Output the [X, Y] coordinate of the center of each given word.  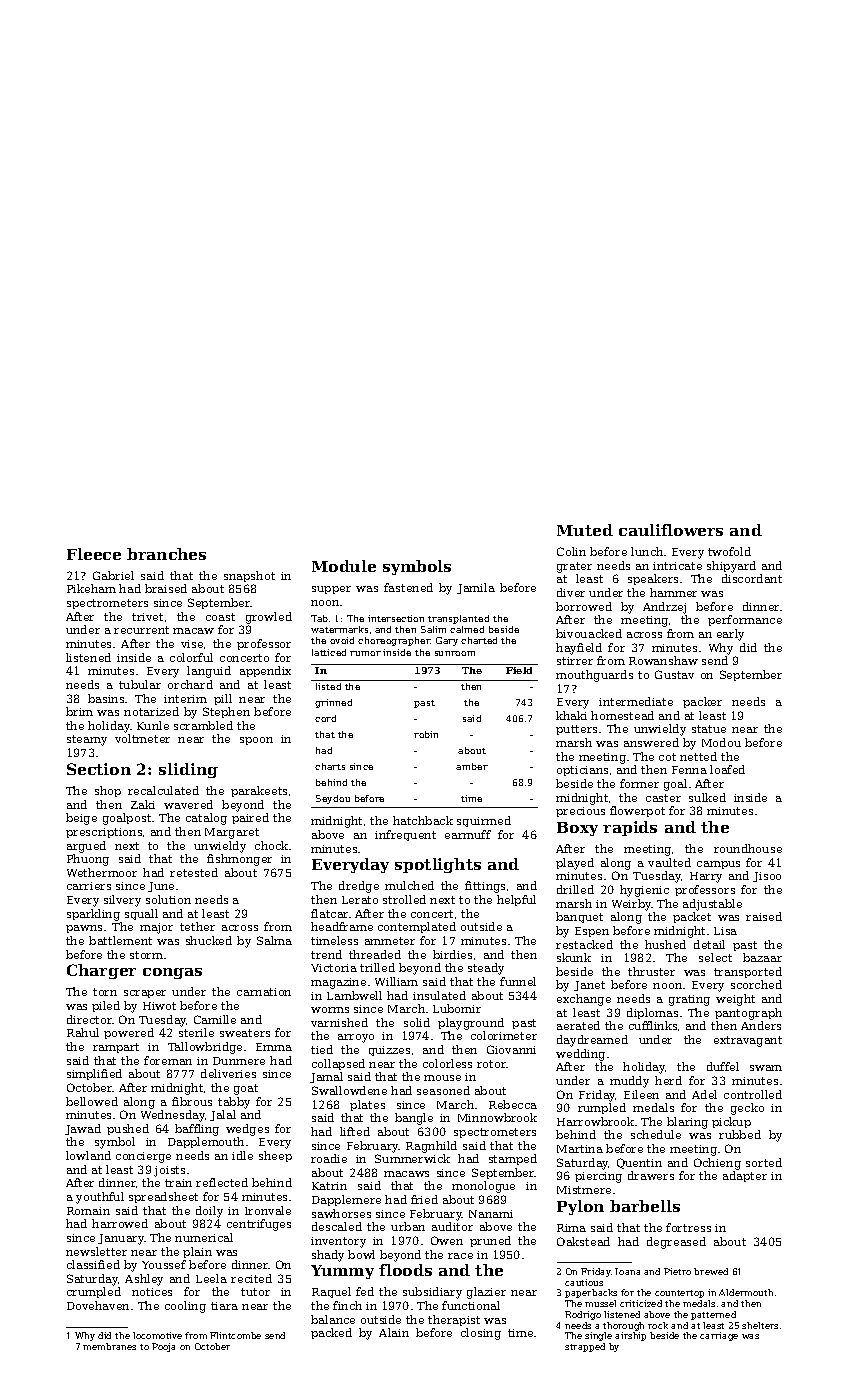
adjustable [712, 905]
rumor [365, 653]
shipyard [731, 567]
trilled [377, 967]
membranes [109, 1346]
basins [106, 698]
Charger [101, 971]
